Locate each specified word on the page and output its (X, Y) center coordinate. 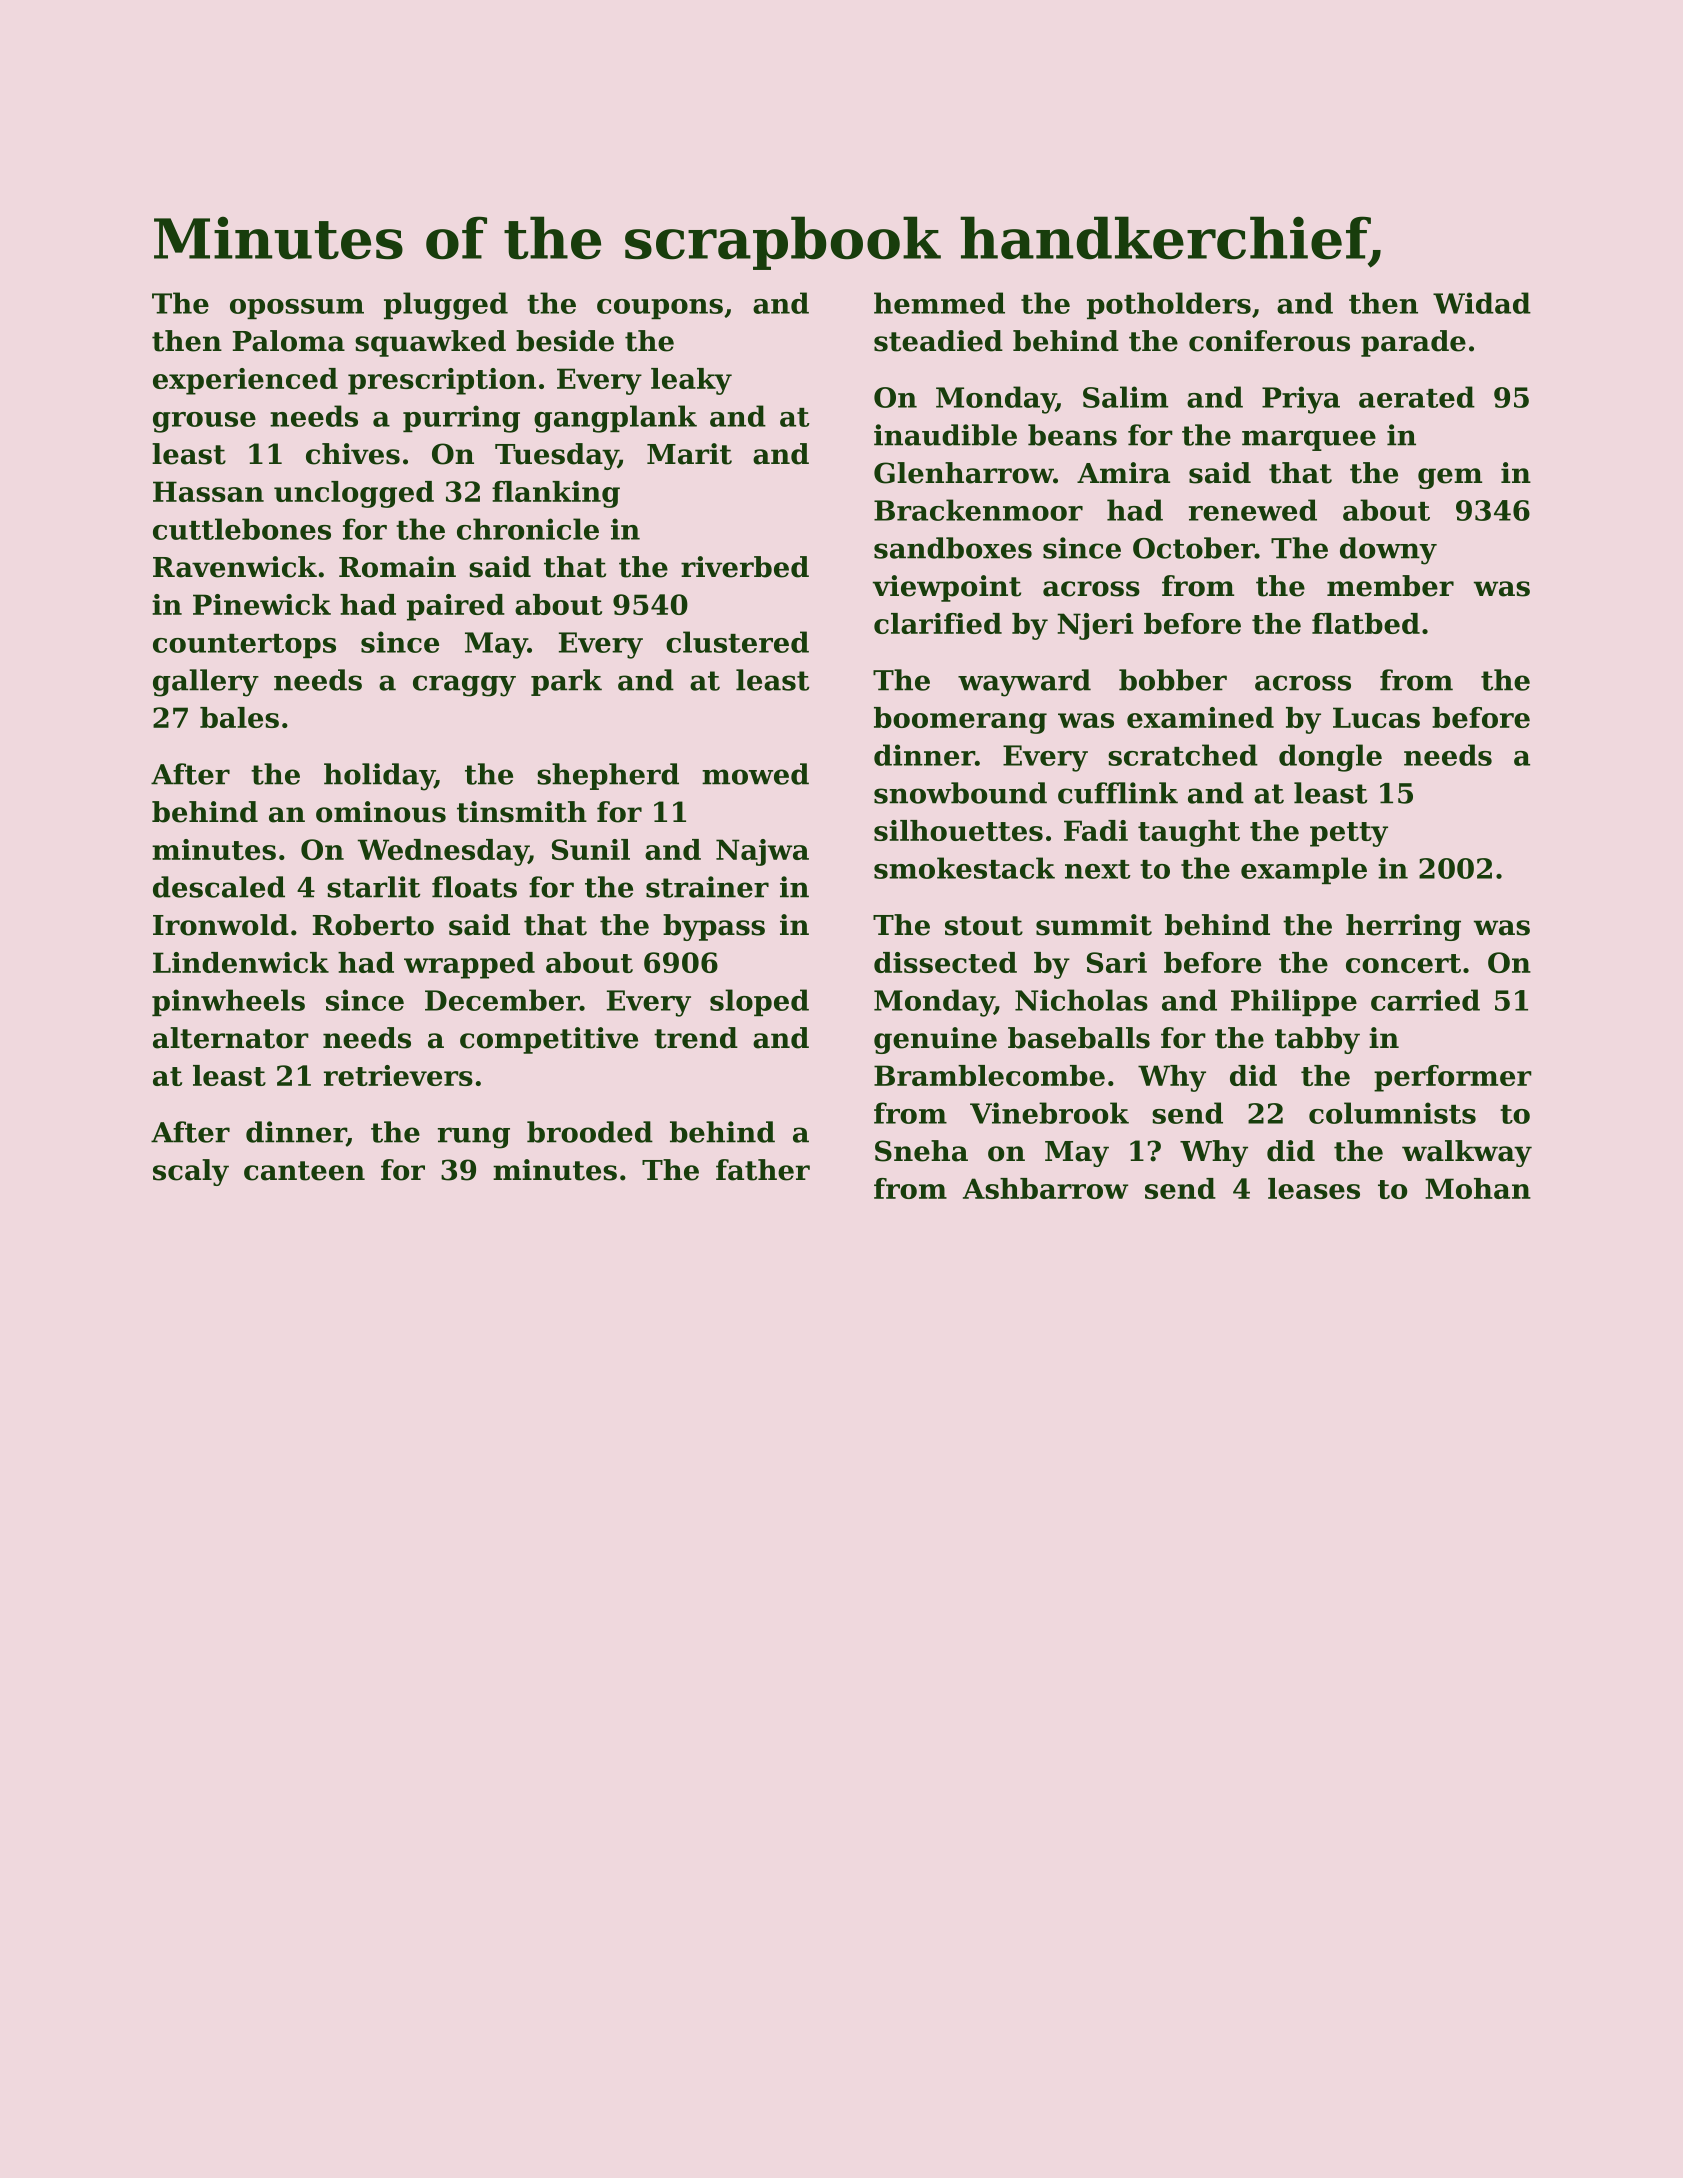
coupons (660, 309)
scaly (191, 1172)
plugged (446, 306)
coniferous (1269, 341)
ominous (381, 812)
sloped (759, 1002)
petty (1349, 834)
